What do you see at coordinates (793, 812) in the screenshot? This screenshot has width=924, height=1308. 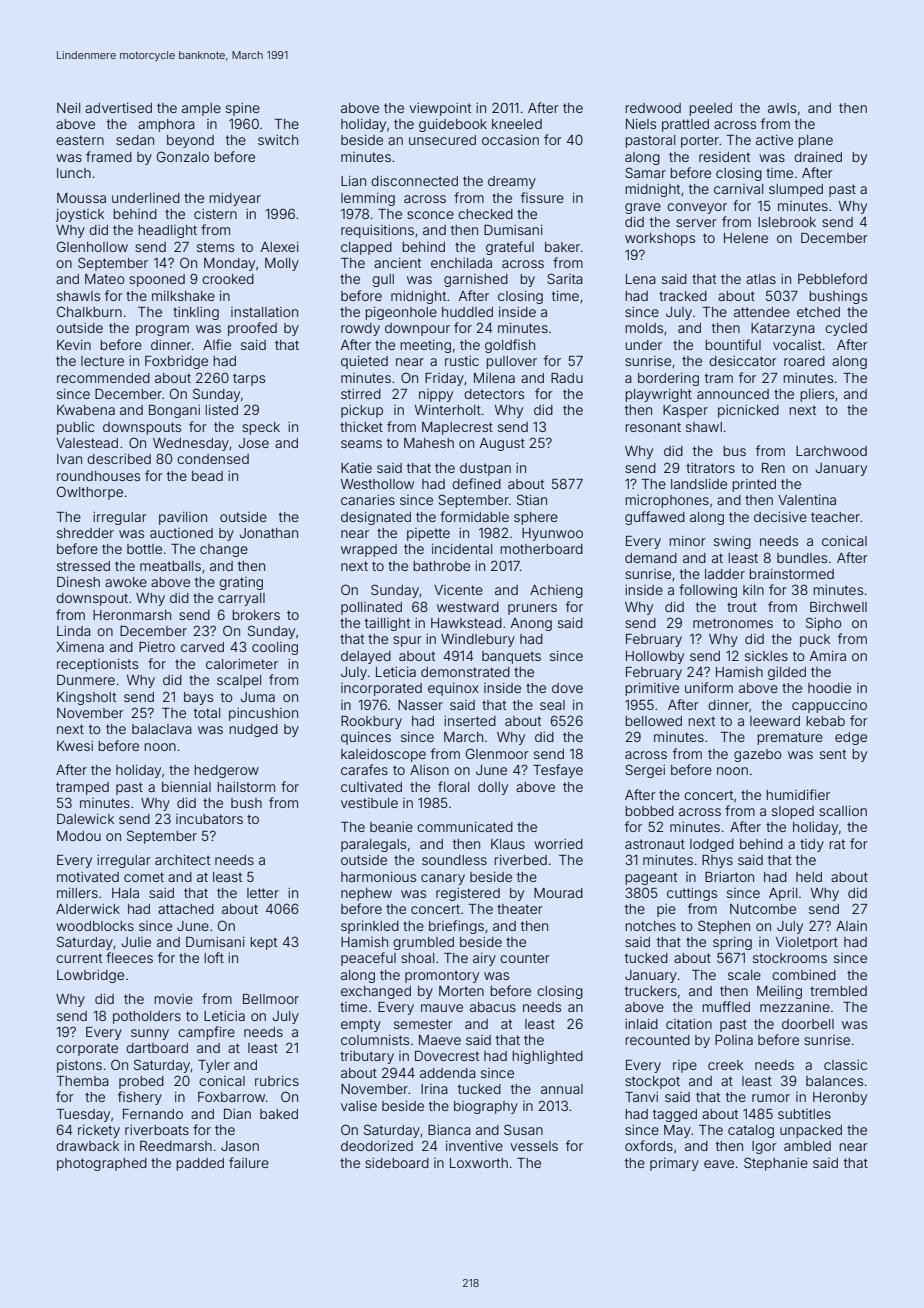 I see `sloped` at bounding box center [793, 812].
